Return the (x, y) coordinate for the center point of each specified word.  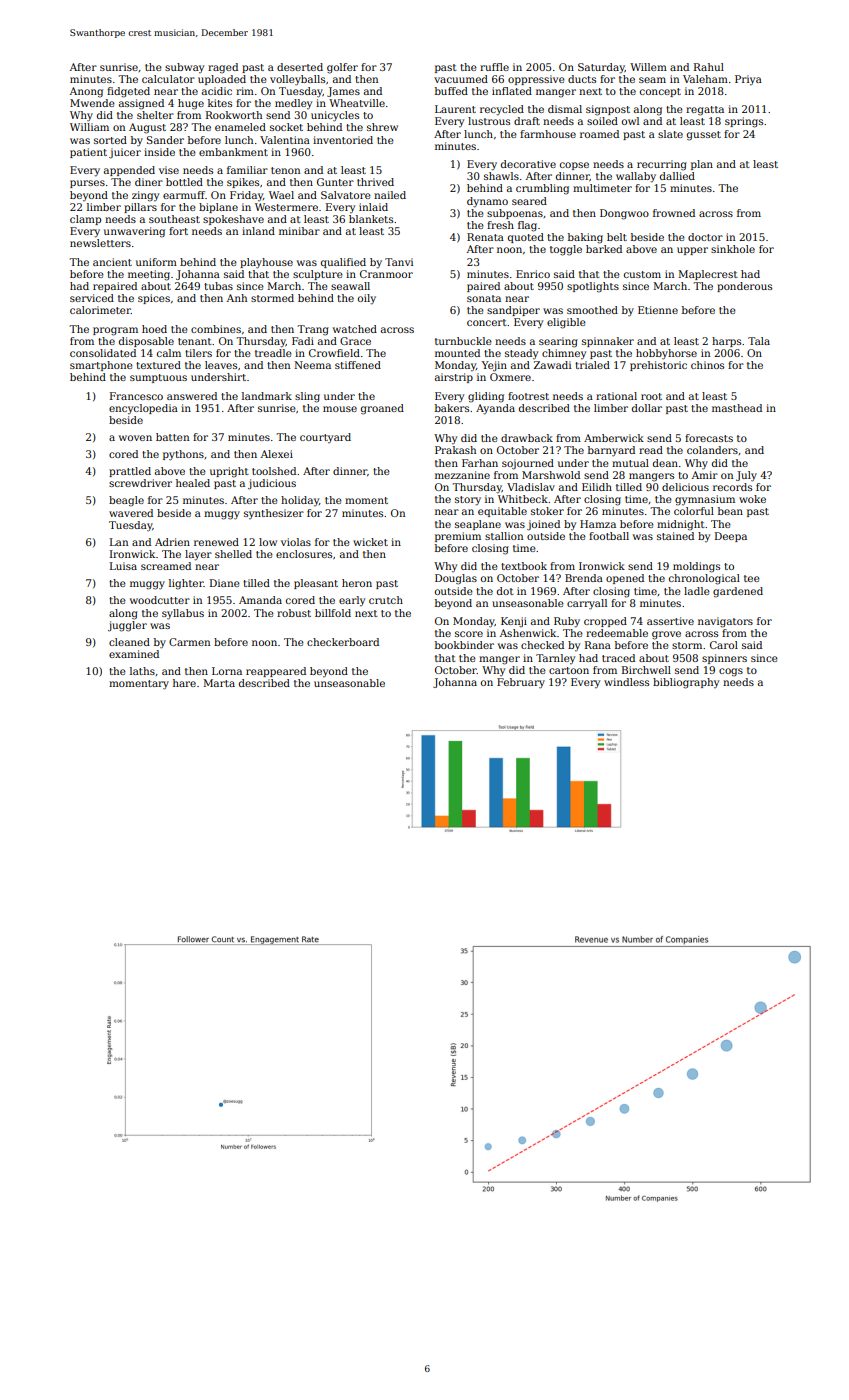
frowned (674, 213)
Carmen (189, 642)
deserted (300, 67)
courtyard (325, 438)
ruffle (494, 67)
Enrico (533, 274)
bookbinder (464, 645)
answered (192, 396)
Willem (648, 67)
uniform (156, 262)
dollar (647, 408)
